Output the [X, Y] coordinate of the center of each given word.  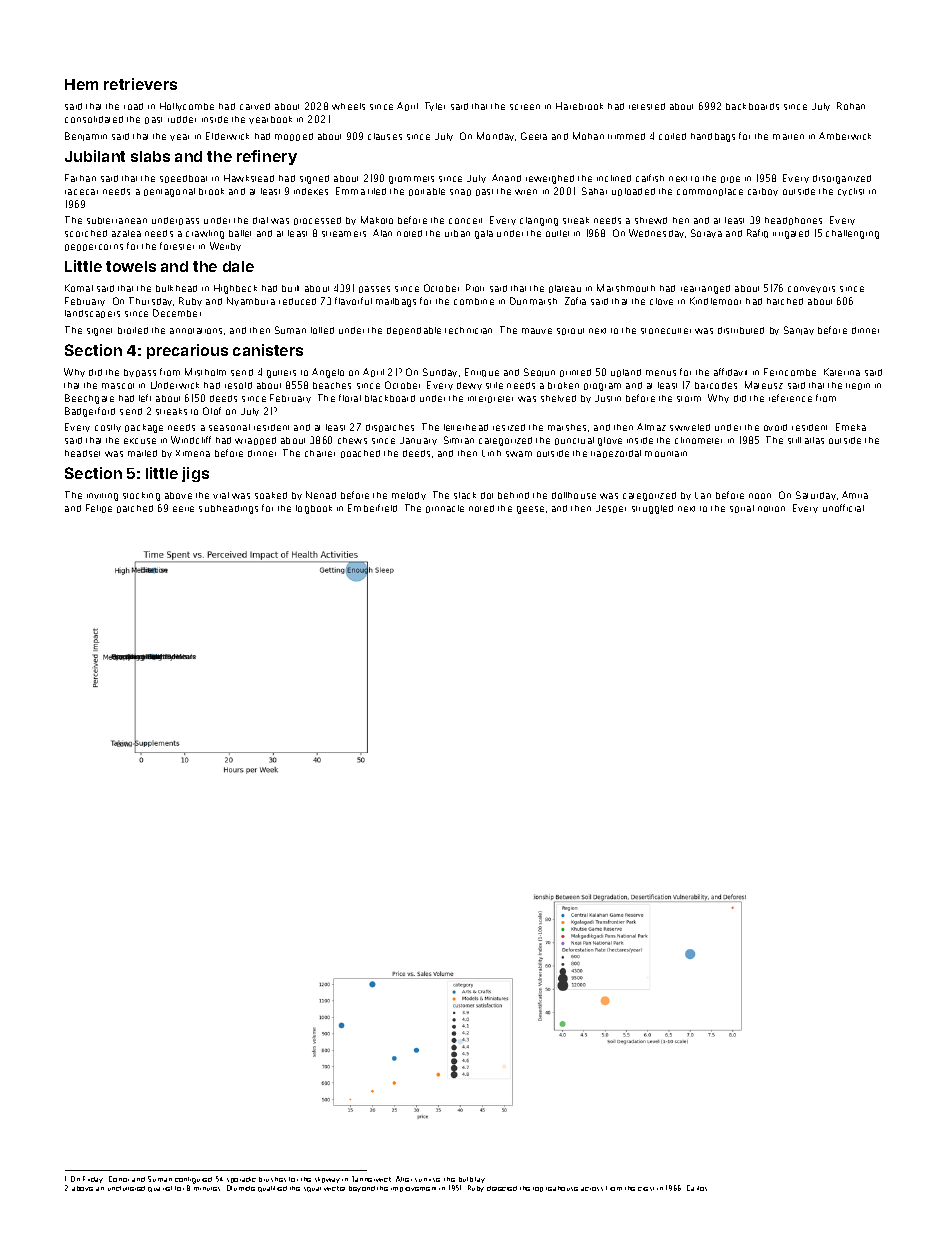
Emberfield [372, 508]
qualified [272, 1189]
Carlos [697, 1188]
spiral [742, 509]
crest [646, 1189]
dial [260, 220]
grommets [411, 180]
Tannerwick [371, 1179]
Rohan [851, 106]
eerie [183, 509]
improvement [413, 1189]
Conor [119, 1179]
